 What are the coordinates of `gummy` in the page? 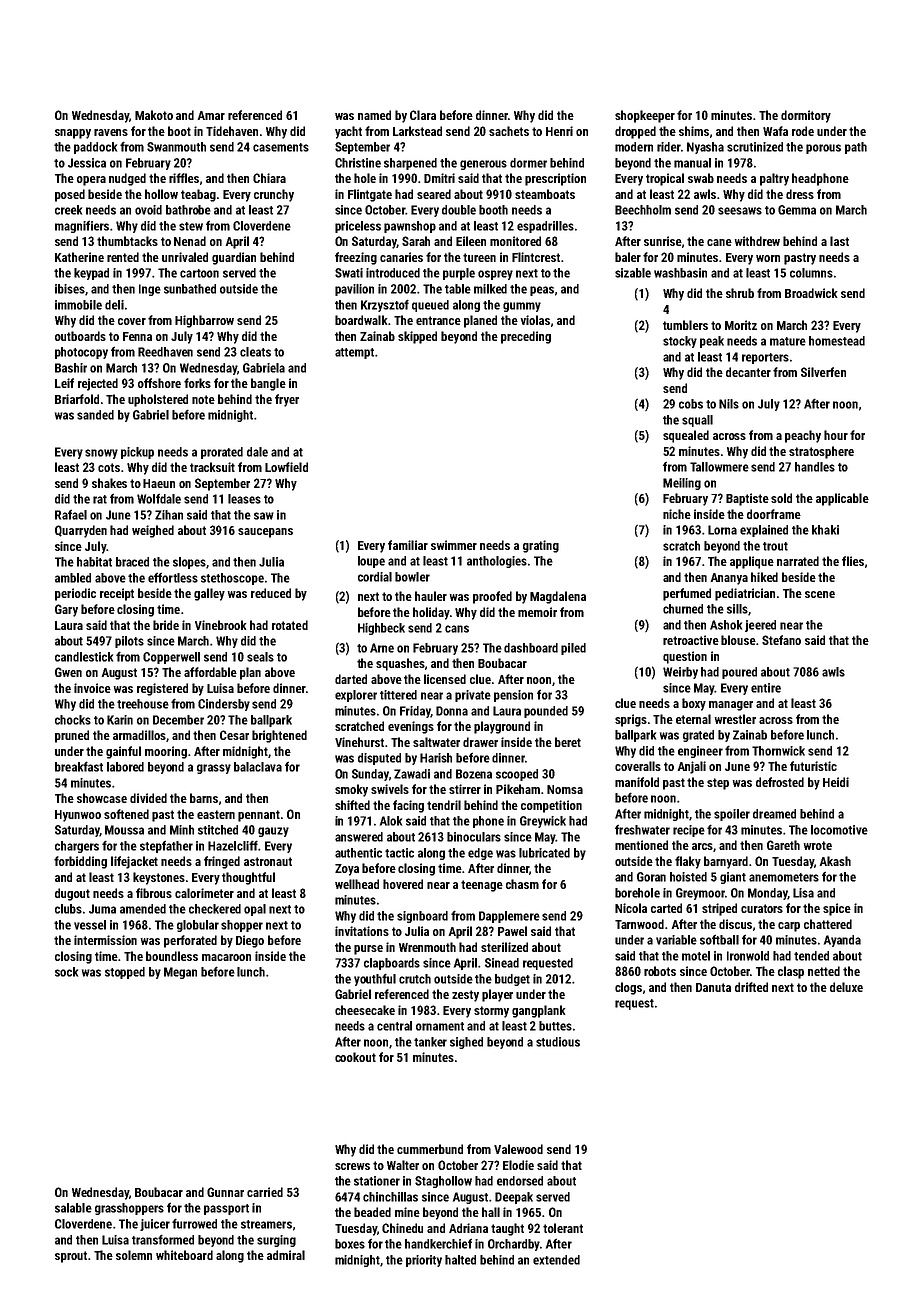 It's located at (522, 307).
